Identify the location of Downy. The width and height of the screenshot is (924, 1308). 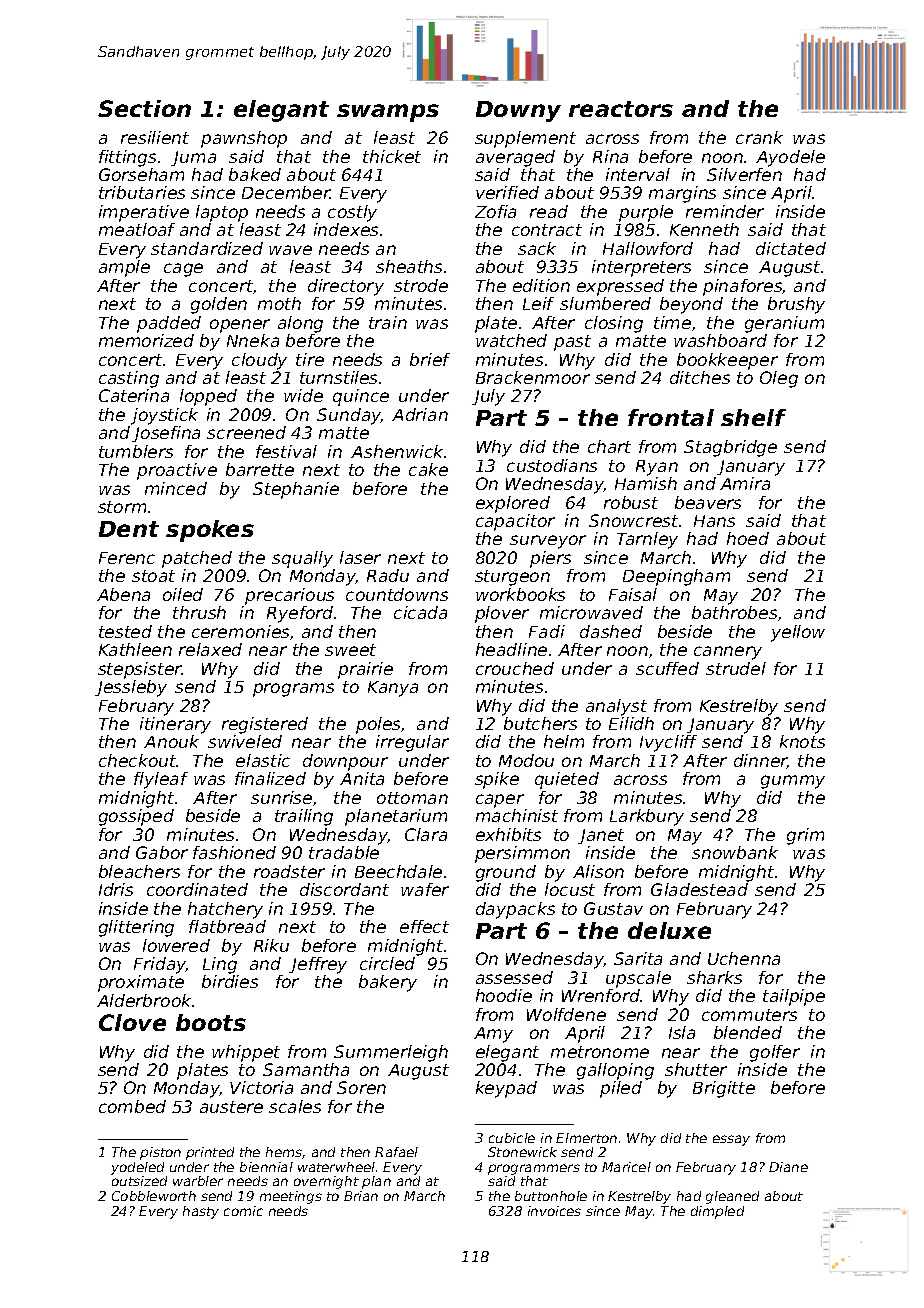
(518, 111).
